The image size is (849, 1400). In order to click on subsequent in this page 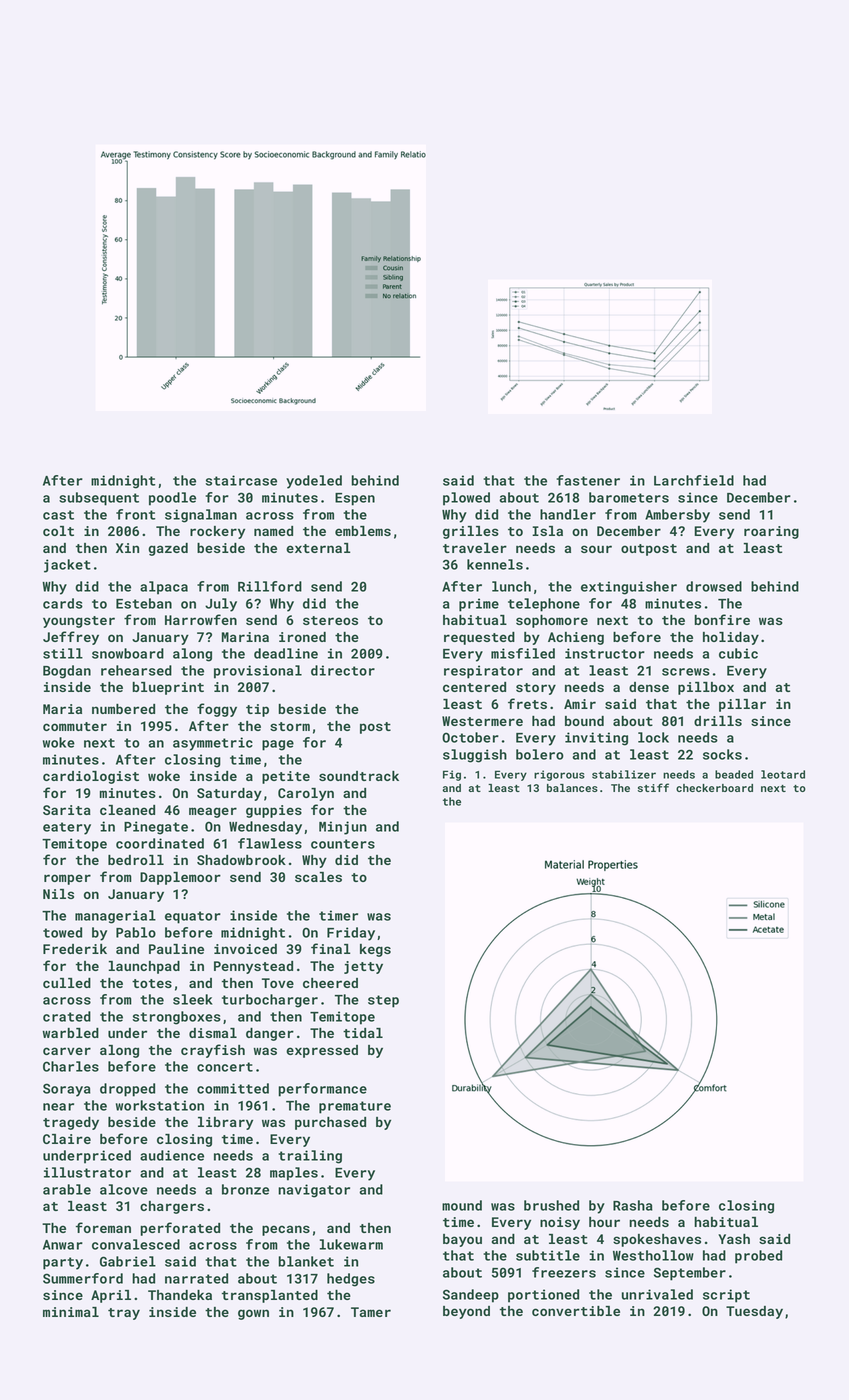, I will do `click(99, 499)`.
